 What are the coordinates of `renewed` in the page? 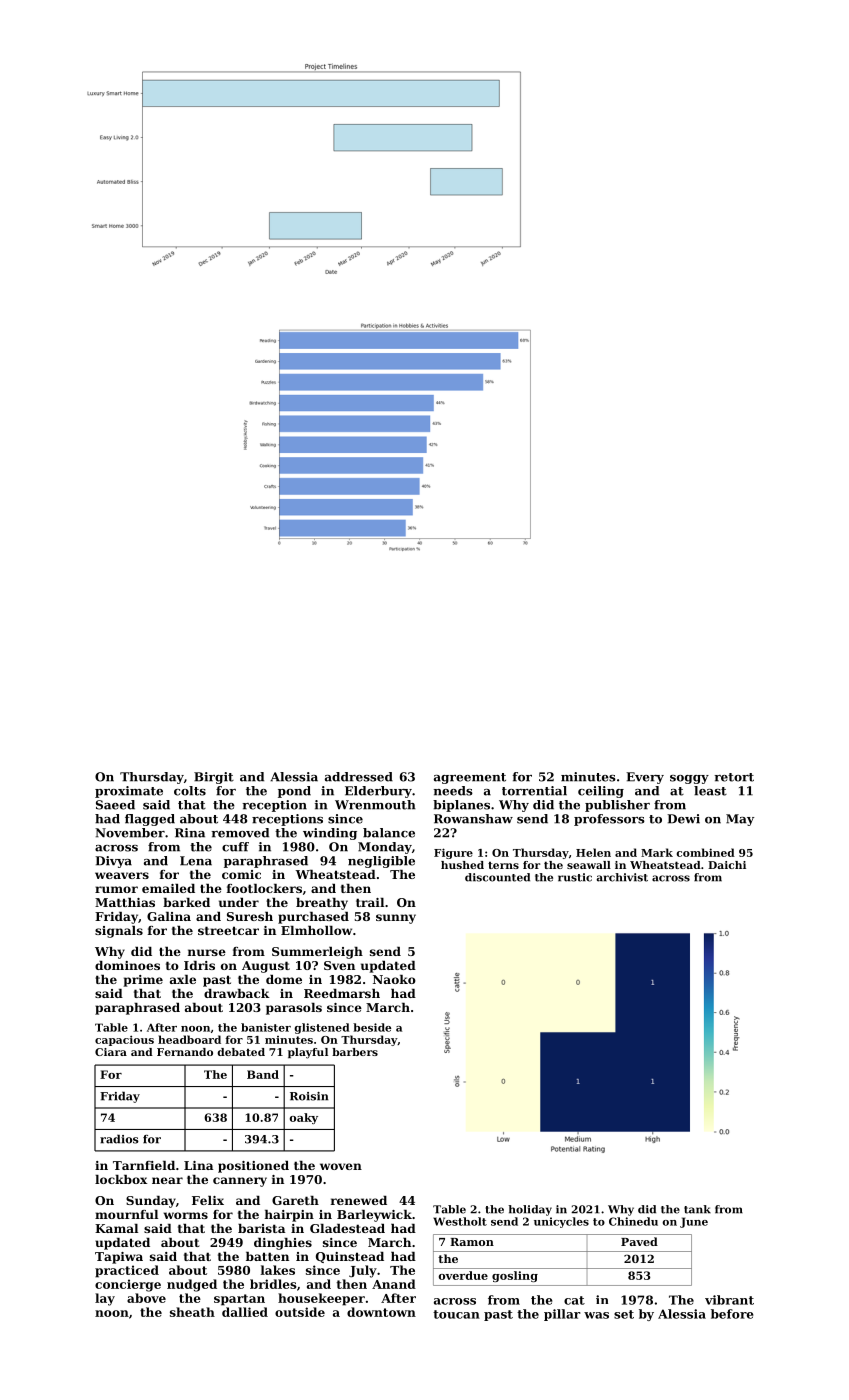 It's located at (359, 1200).
